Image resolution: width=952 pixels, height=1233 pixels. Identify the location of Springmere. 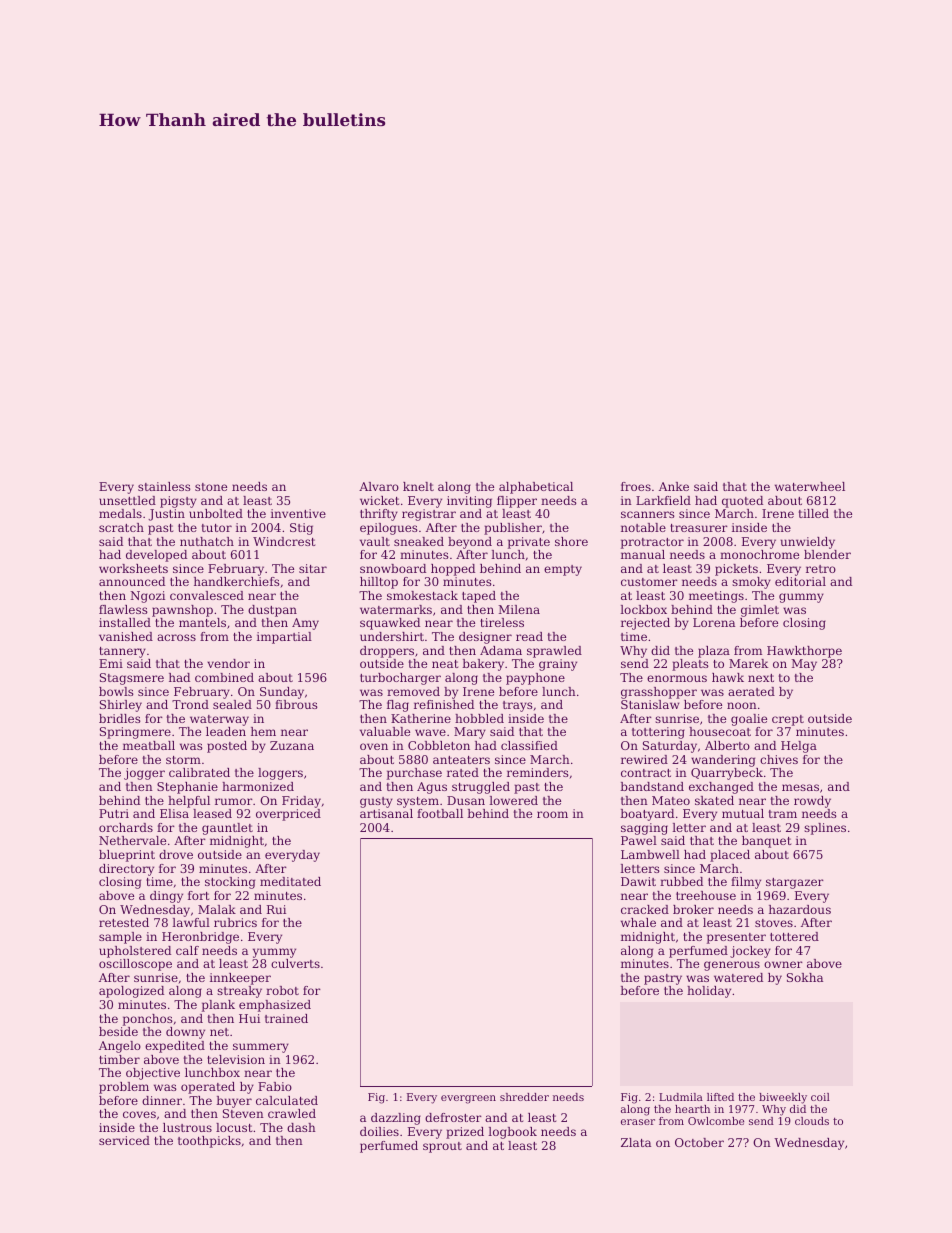
(135, 733).
